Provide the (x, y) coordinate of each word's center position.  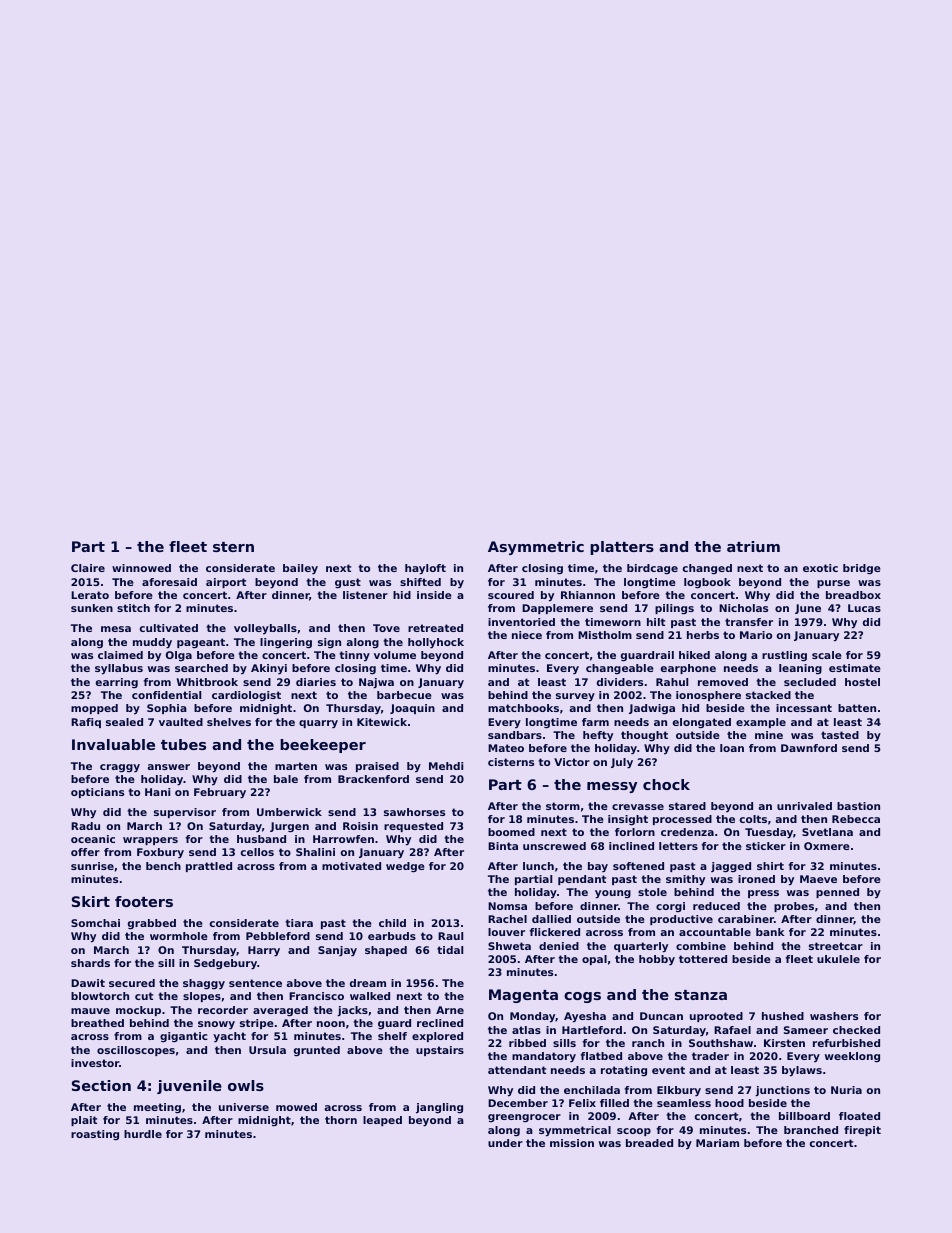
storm (563, 806)
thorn (341, 1120)
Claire (88, 568)
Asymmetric (536, 548)
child (392, 923)
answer (169, 767)
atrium (753, 546)
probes (794, 907)
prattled (209, 867)
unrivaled (804, 806)
